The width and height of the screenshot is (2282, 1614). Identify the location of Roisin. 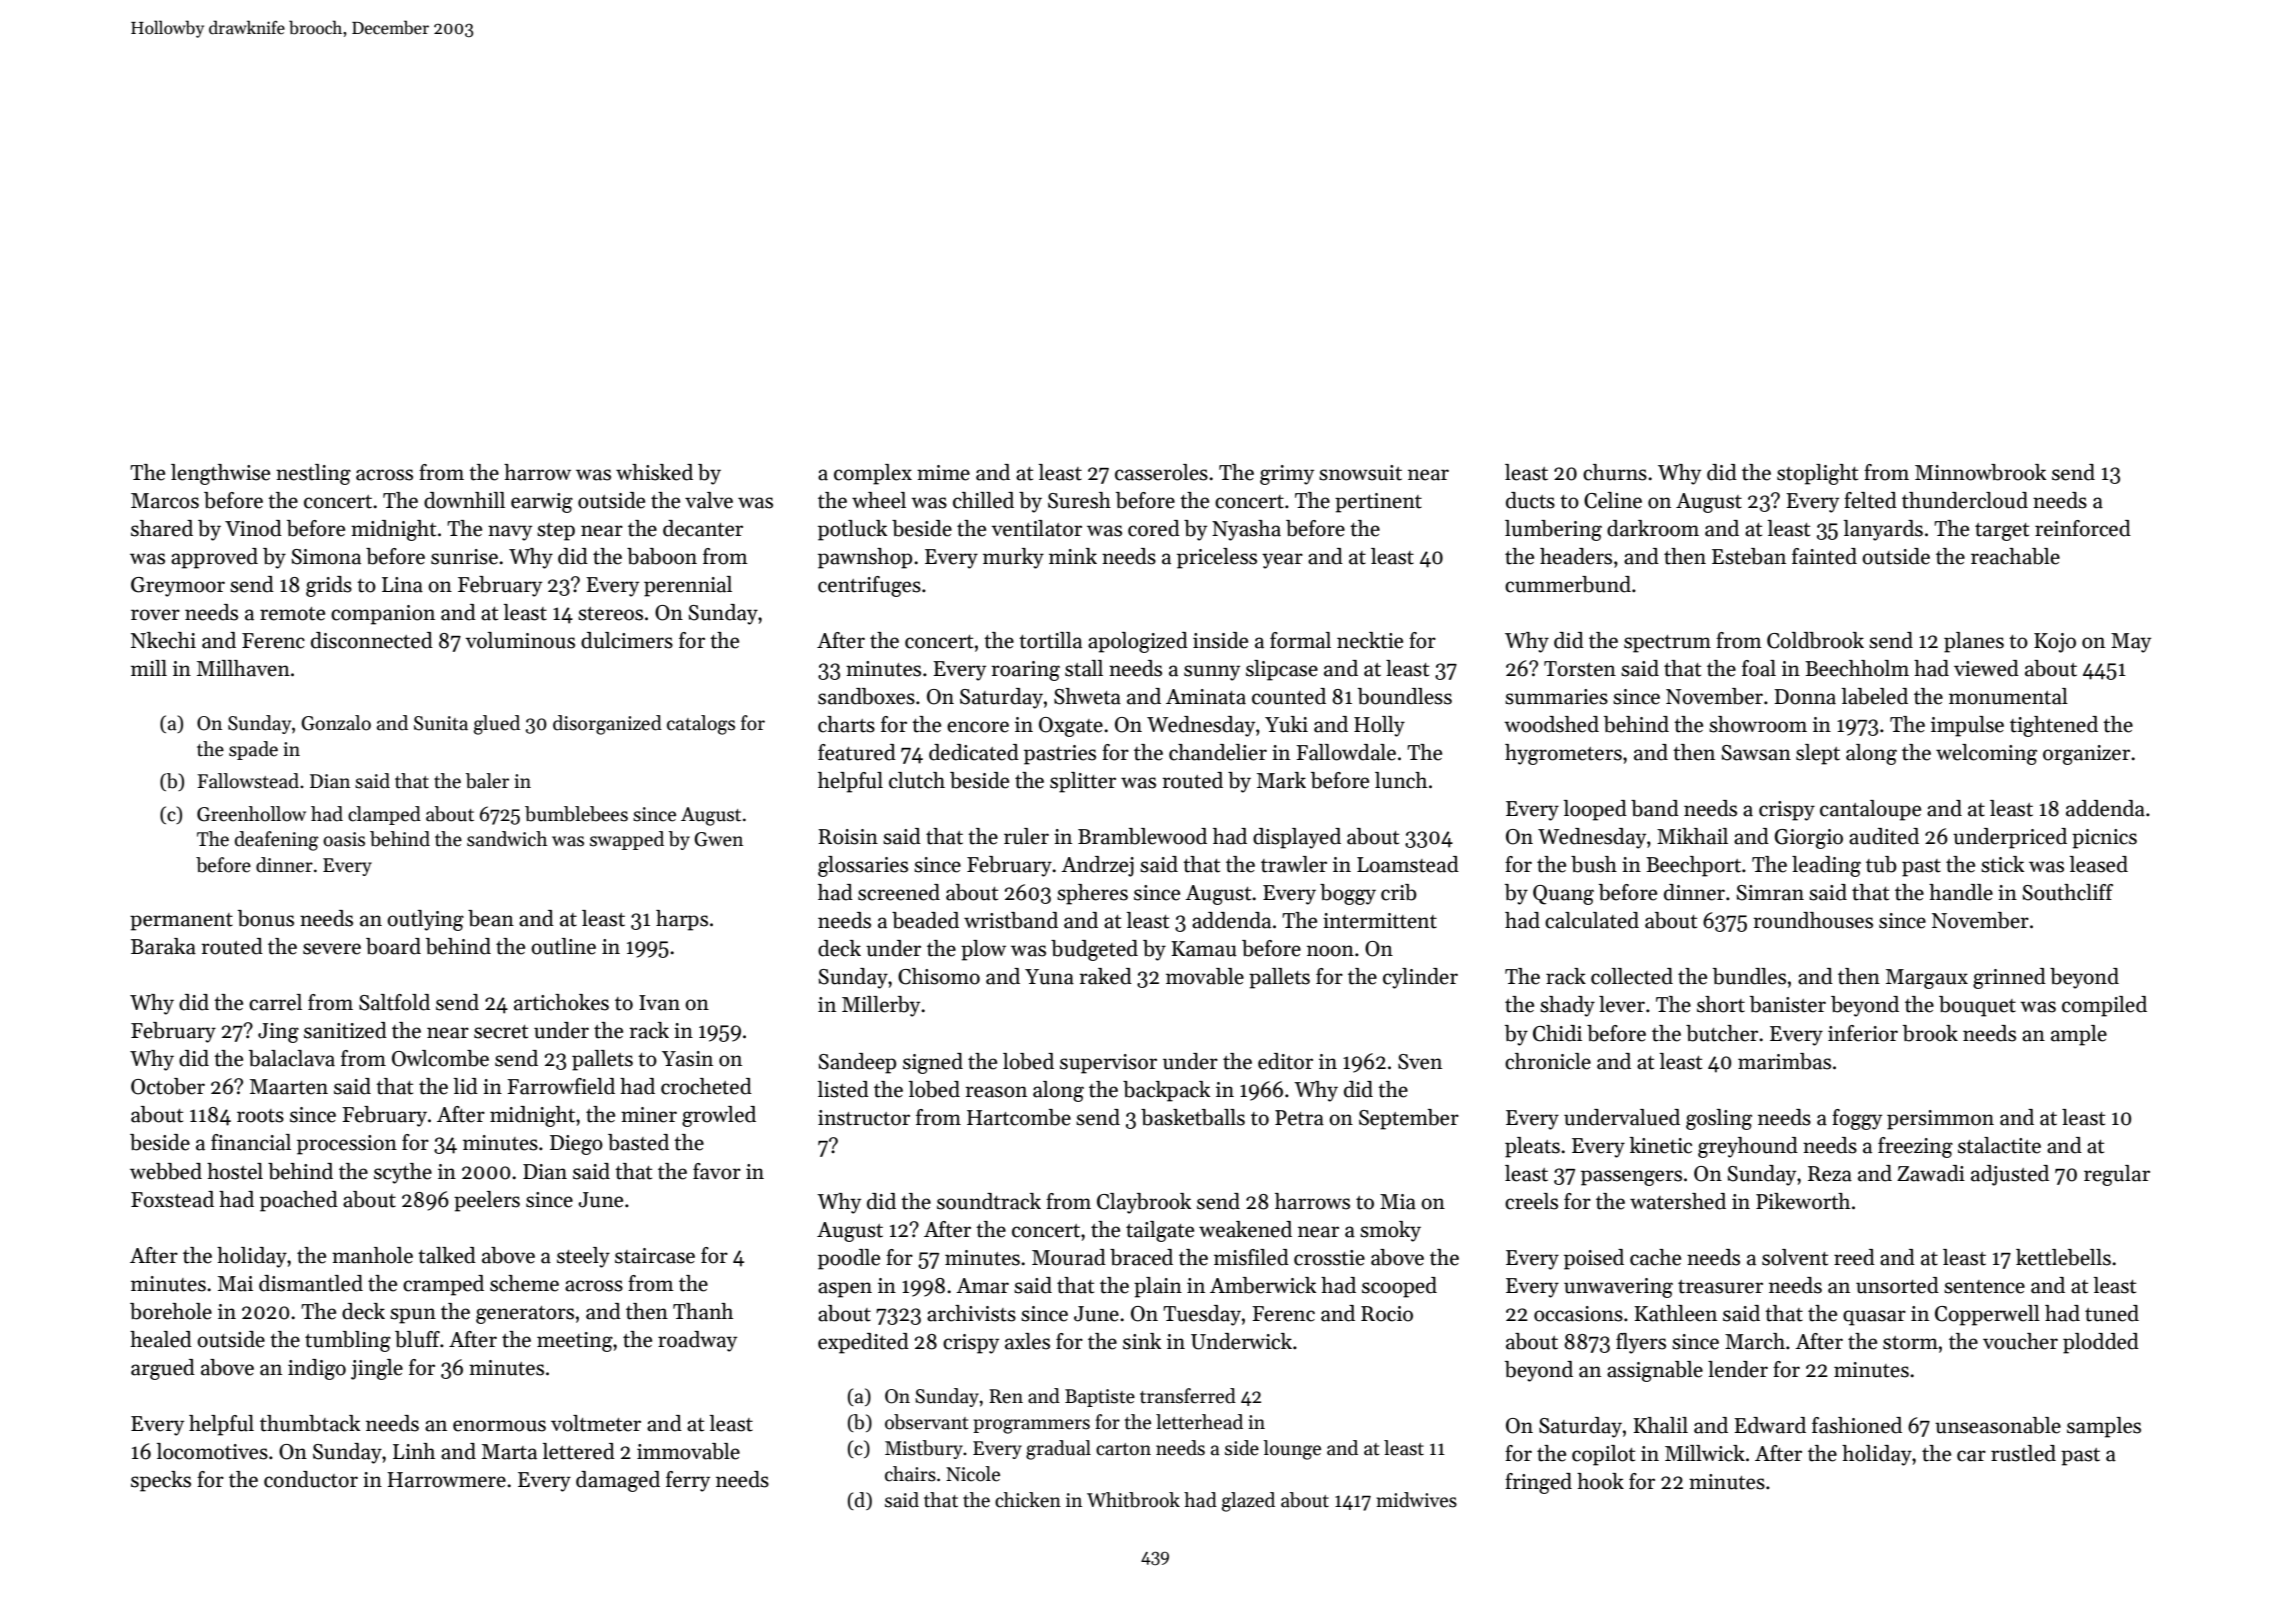
(848, 837).
